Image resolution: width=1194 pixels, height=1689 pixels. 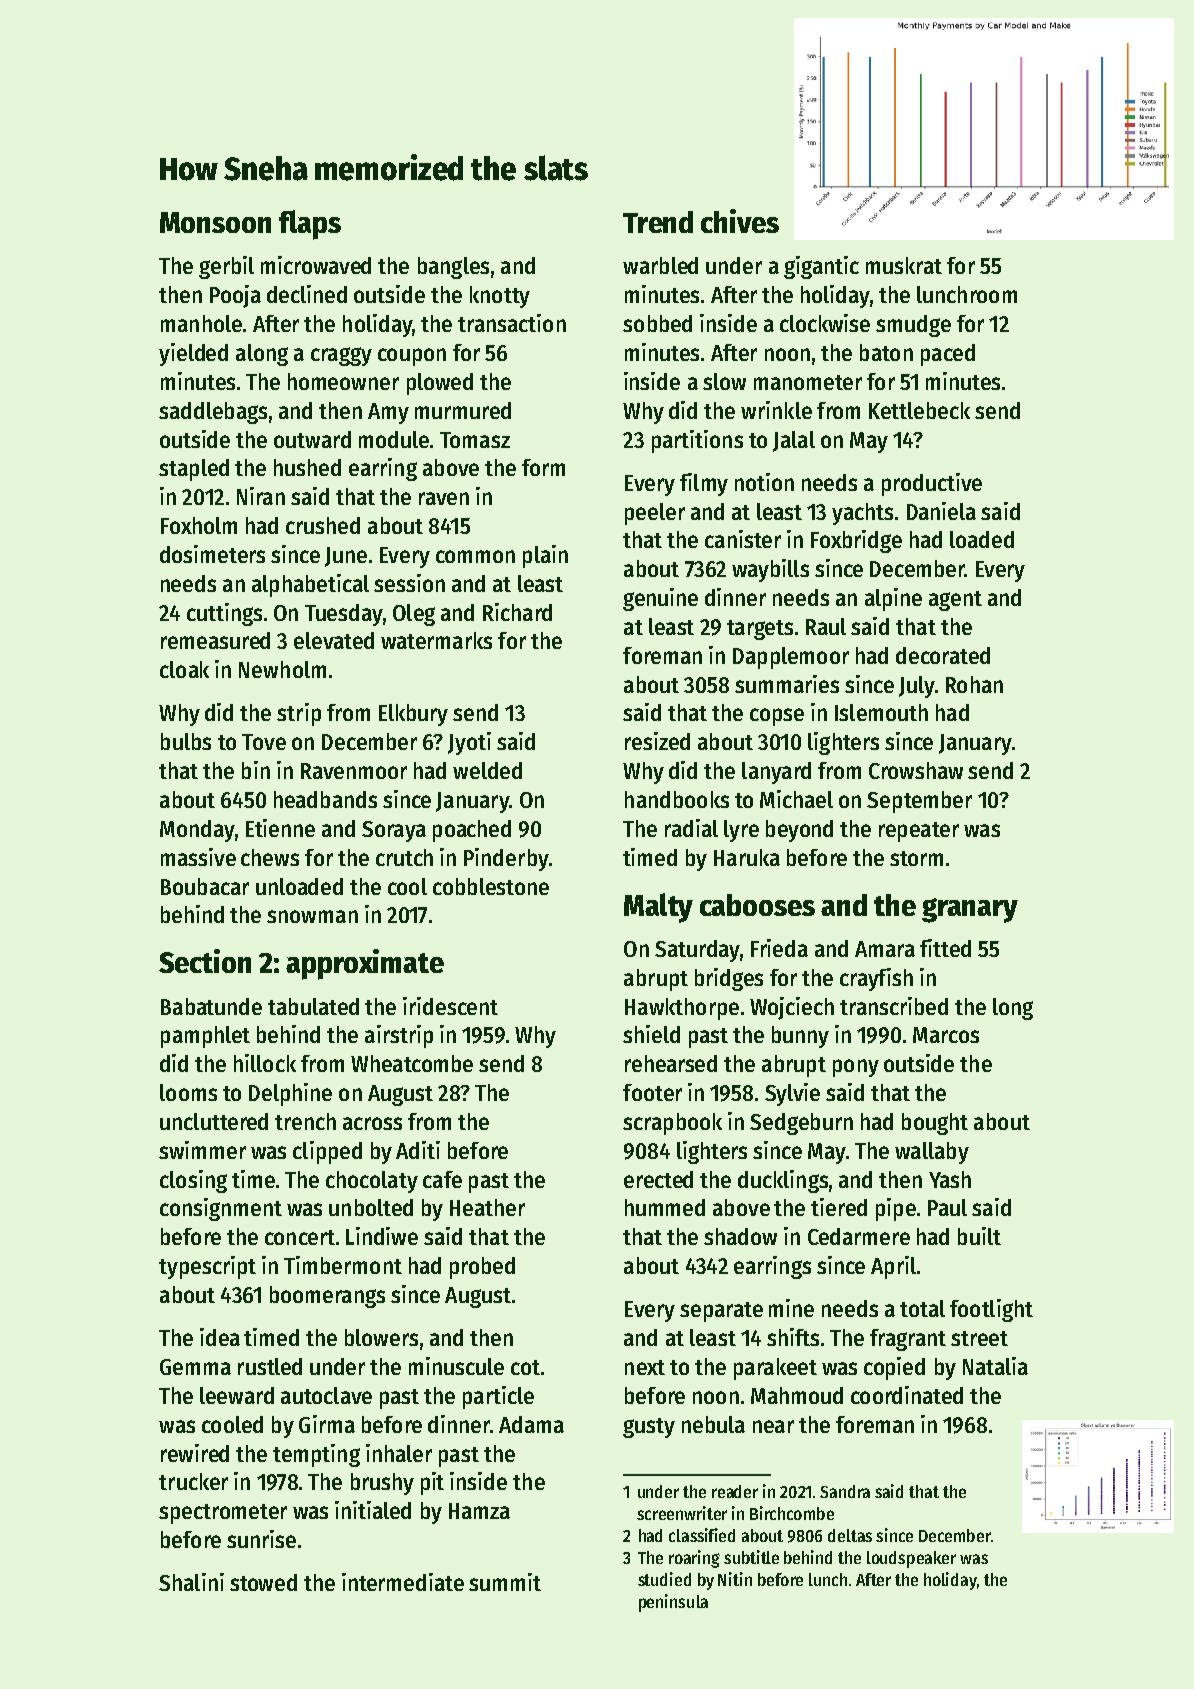 What do you see at coordinates (334, 640) in the screenshot?
I see `elevated` at bounding box center [334, 640].
